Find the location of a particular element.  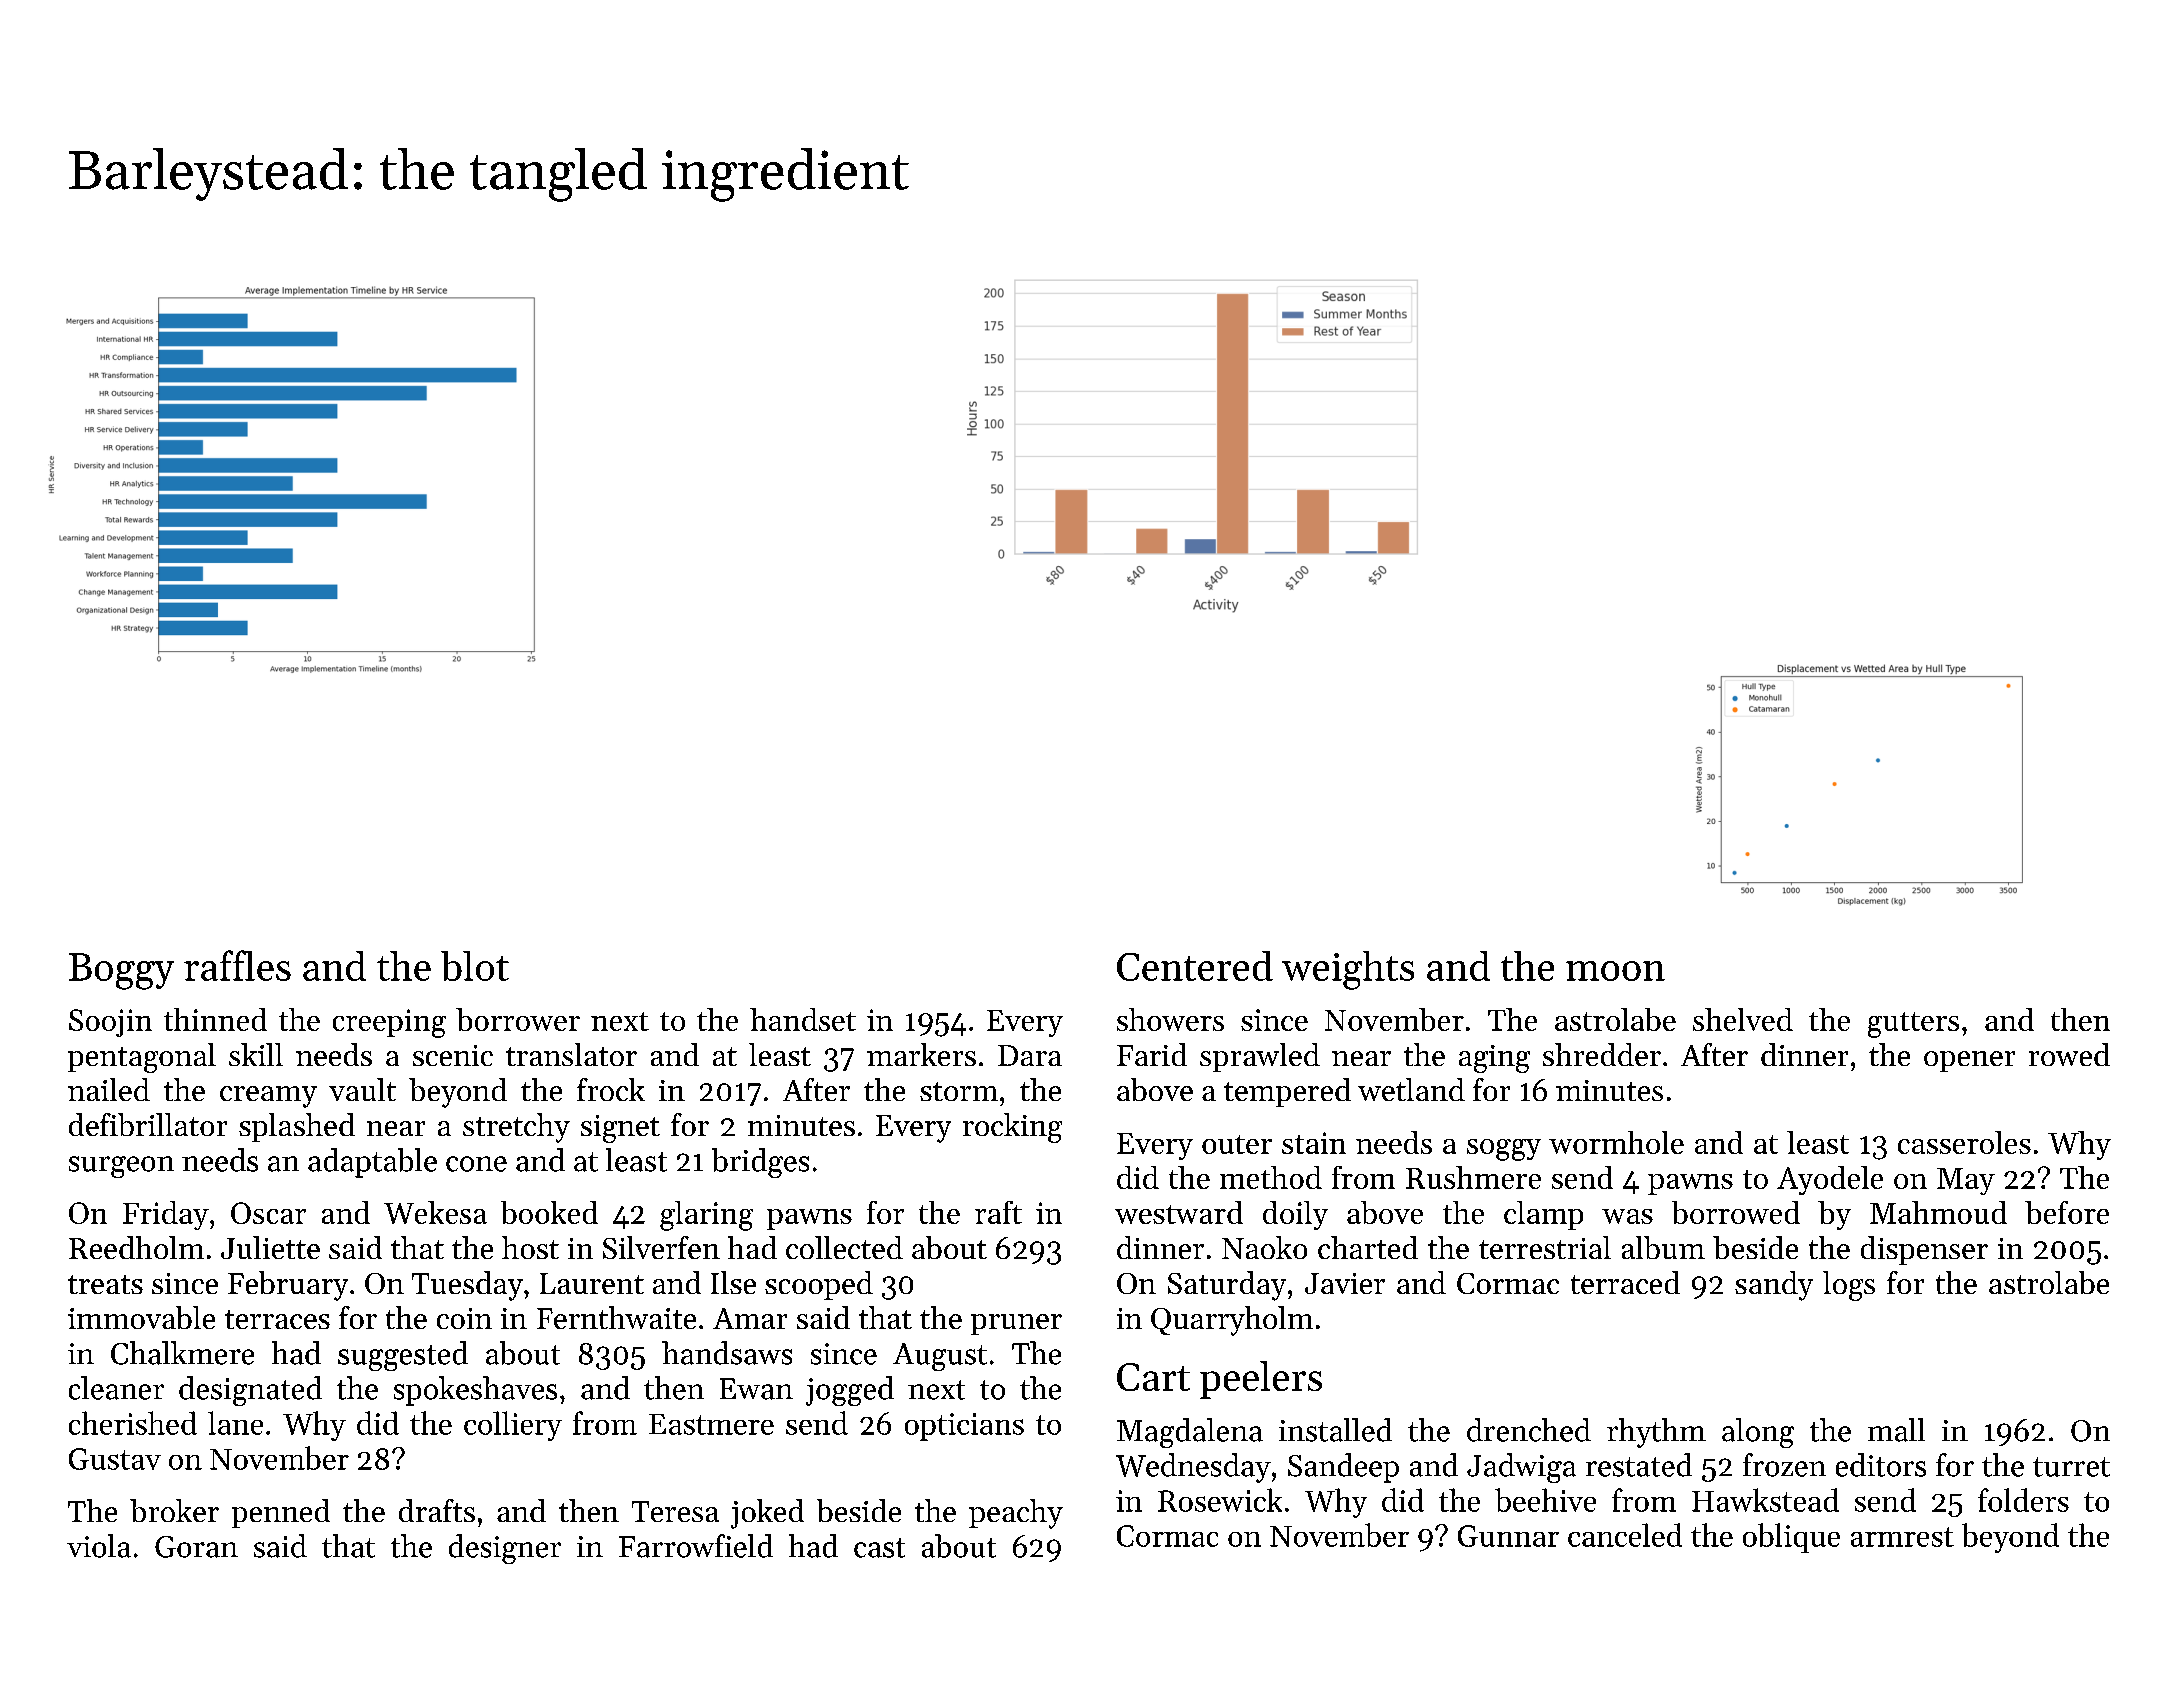

Farrowfield is located at coordinates (696, 1546).
